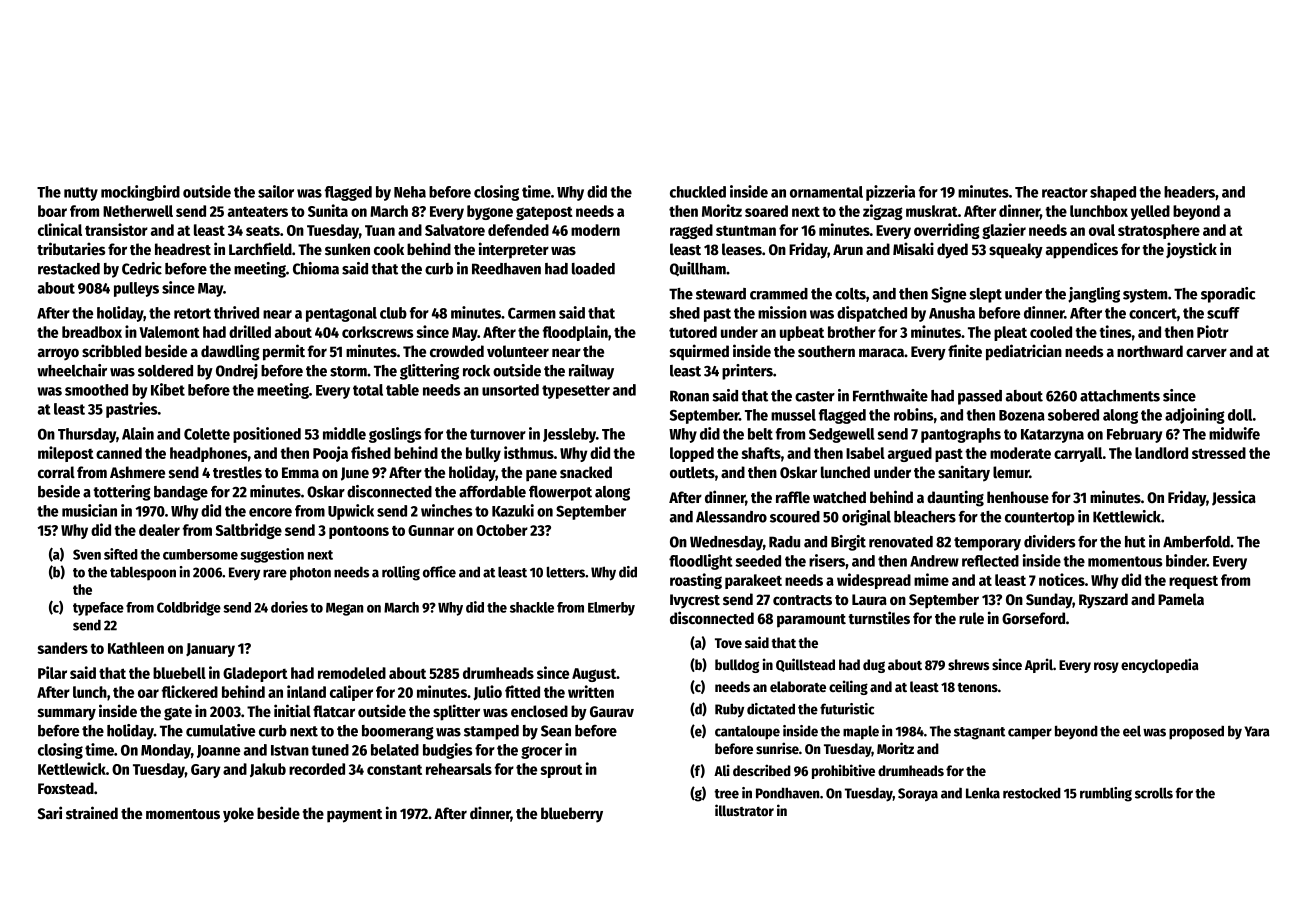 Image resolution: width=1308 pixels, height=924 pixels. I want to click on illustrator, so click(744, 810).
